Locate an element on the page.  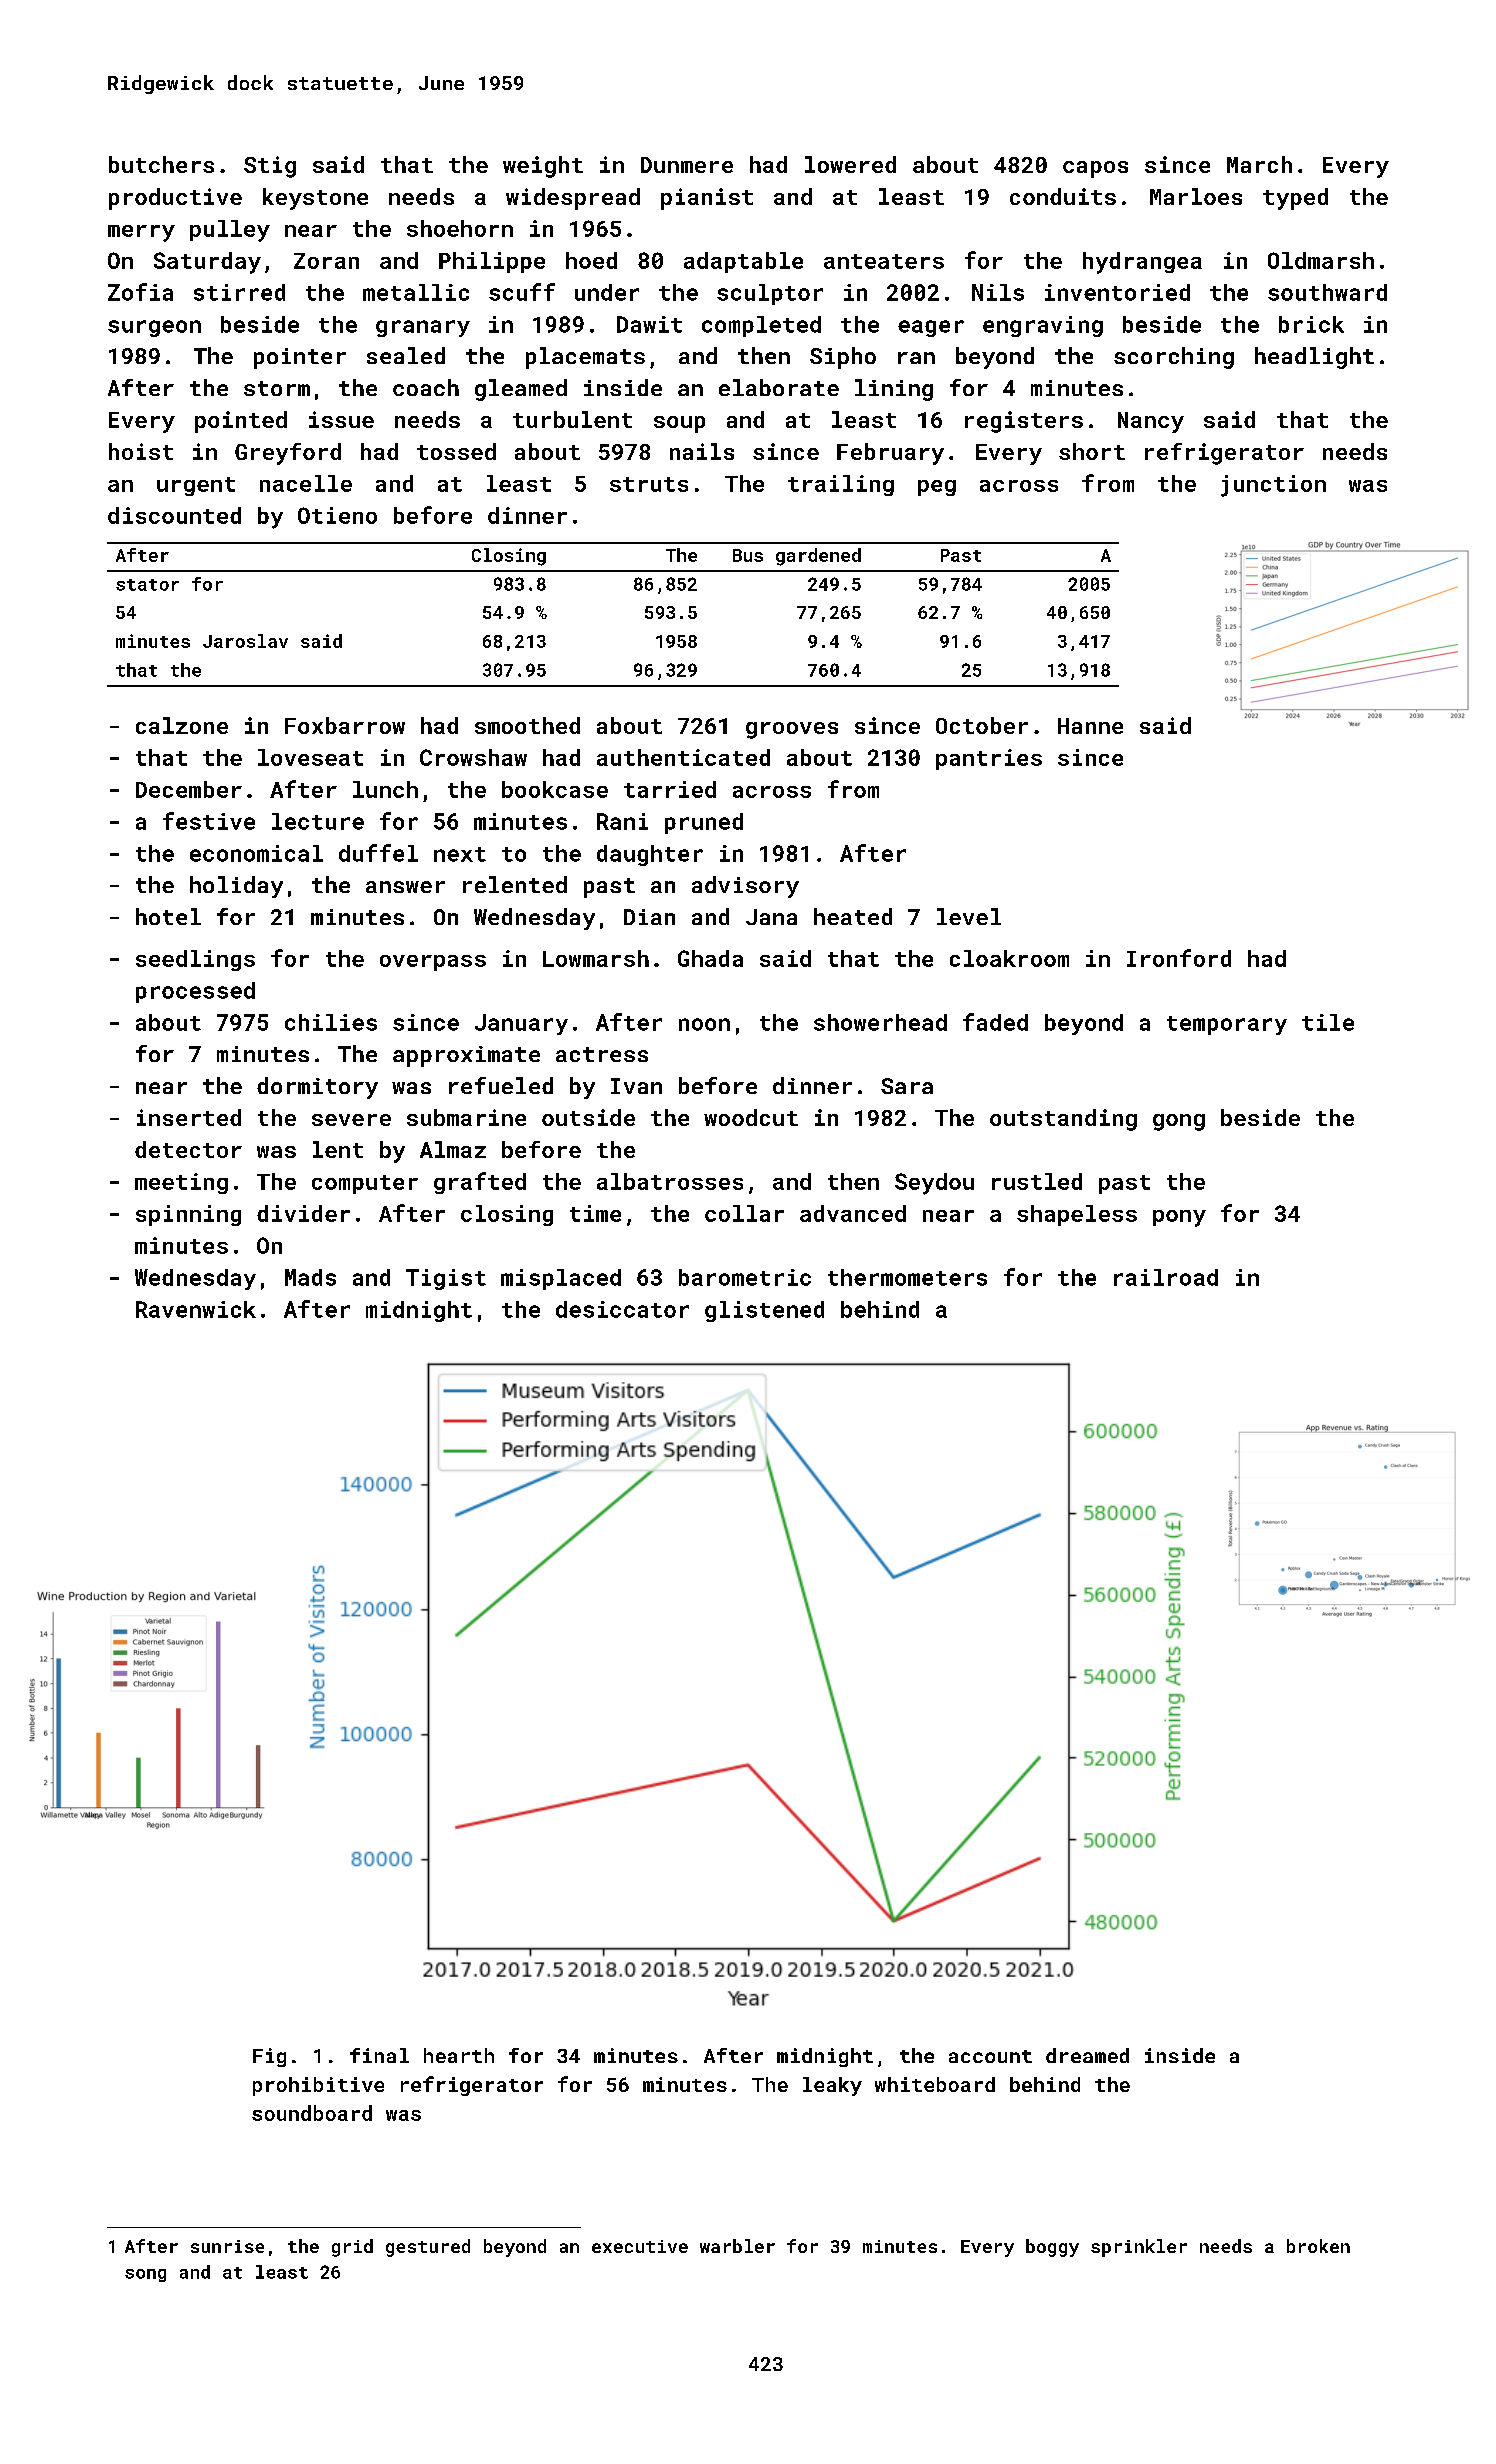
lowered is located at coordinates (850, 164).
